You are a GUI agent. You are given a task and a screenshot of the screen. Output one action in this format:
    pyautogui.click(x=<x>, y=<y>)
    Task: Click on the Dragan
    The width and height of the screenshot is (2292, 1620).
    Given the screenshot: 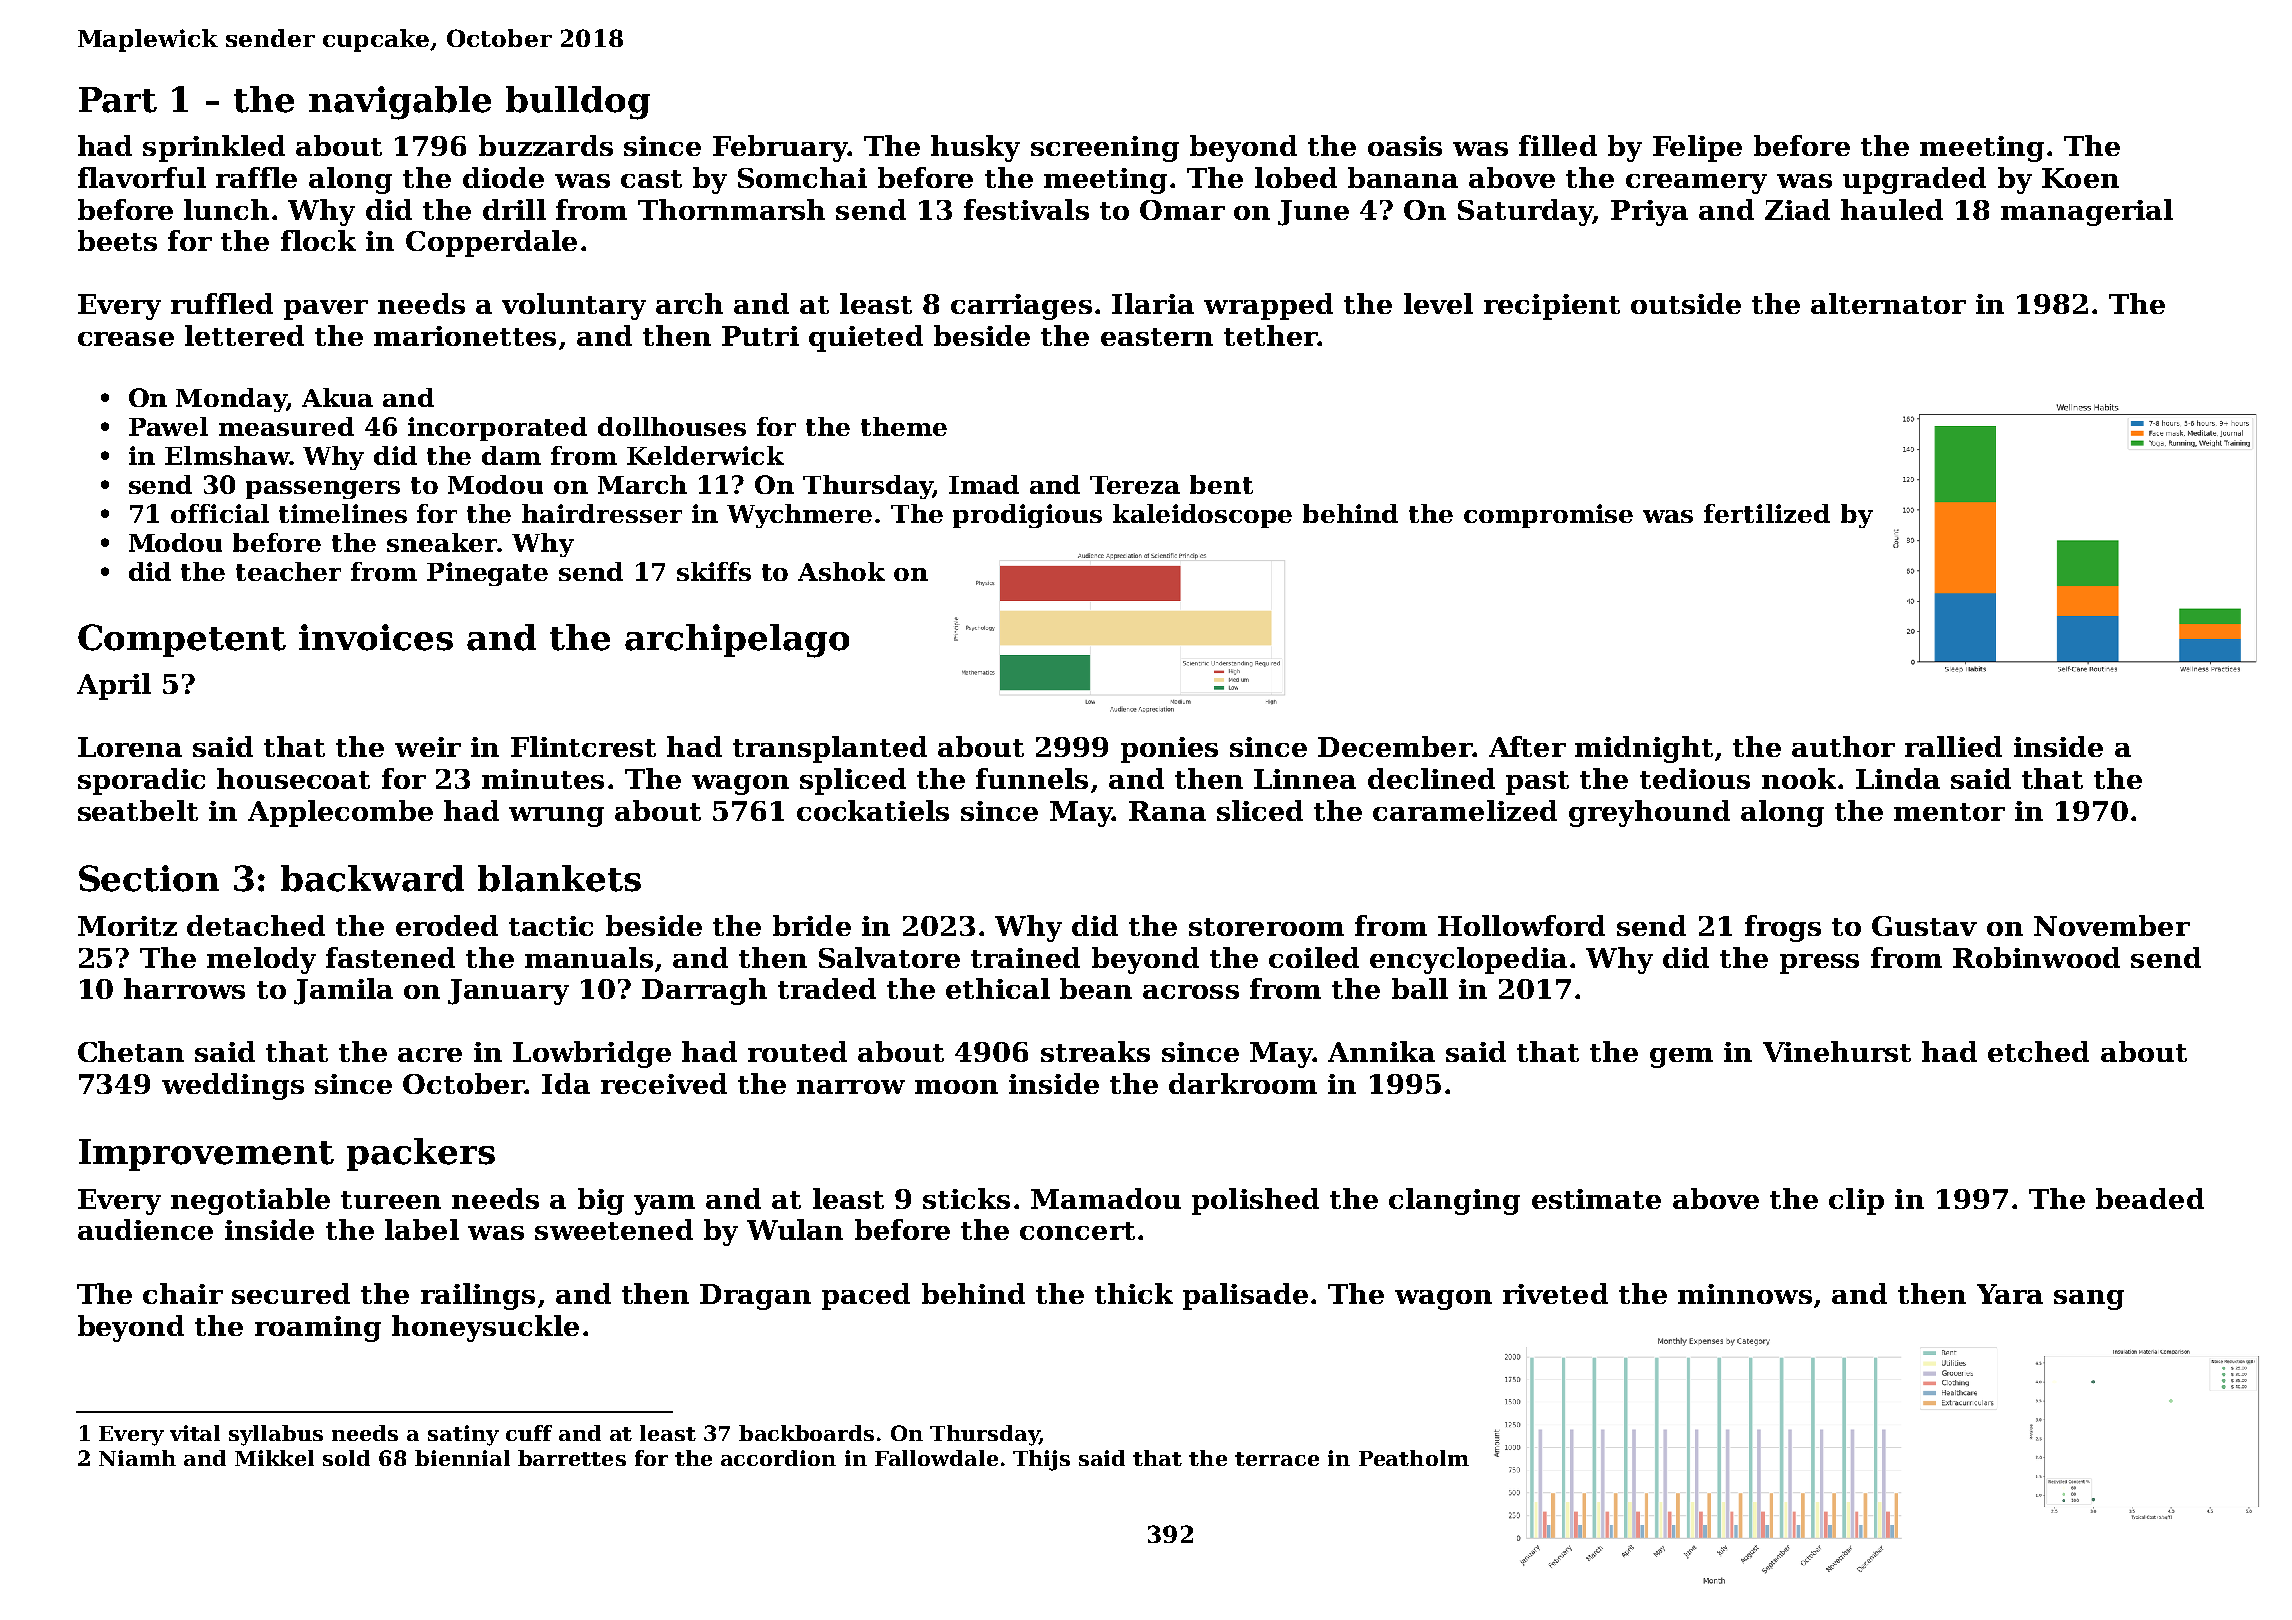 What is the action you would take?
    pyautogui.click(x=755, y=1297)
